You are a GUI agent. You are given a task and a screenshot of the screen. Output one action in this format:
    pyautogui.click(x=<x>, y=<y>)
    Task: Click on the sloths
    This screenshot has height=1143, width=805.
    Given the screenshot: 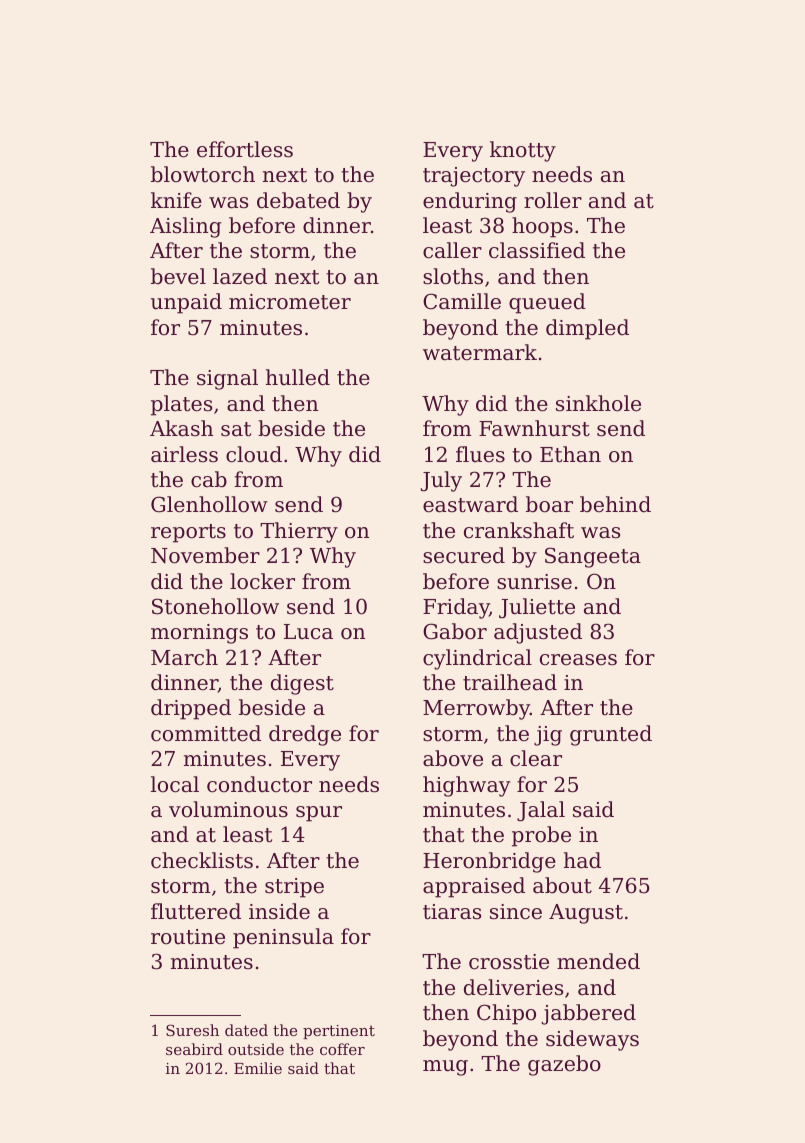 What is the action you would take?
    pyautogui.click(x=453, y=276)
